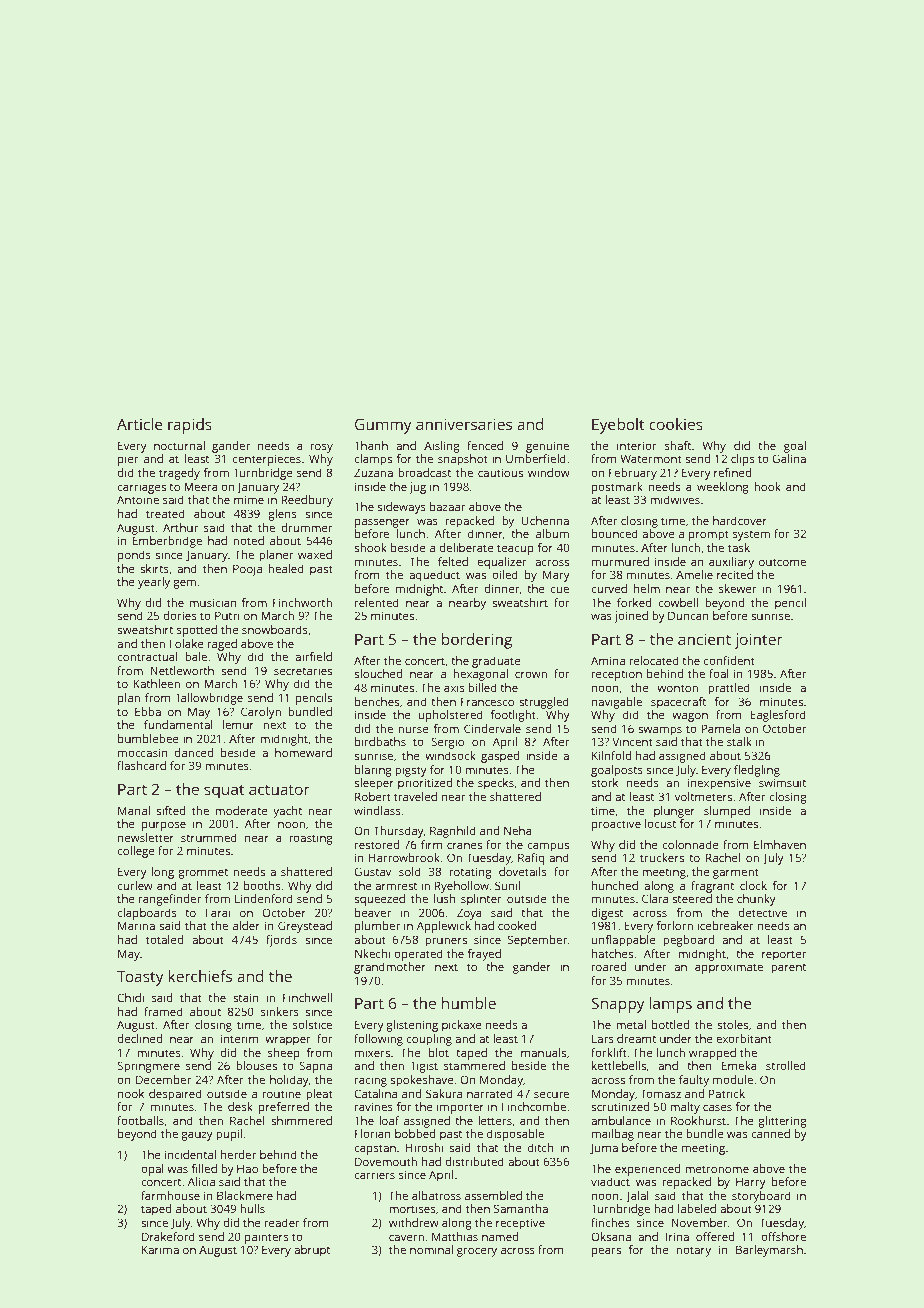  I want to click on cavern, so click(406, 1237).
